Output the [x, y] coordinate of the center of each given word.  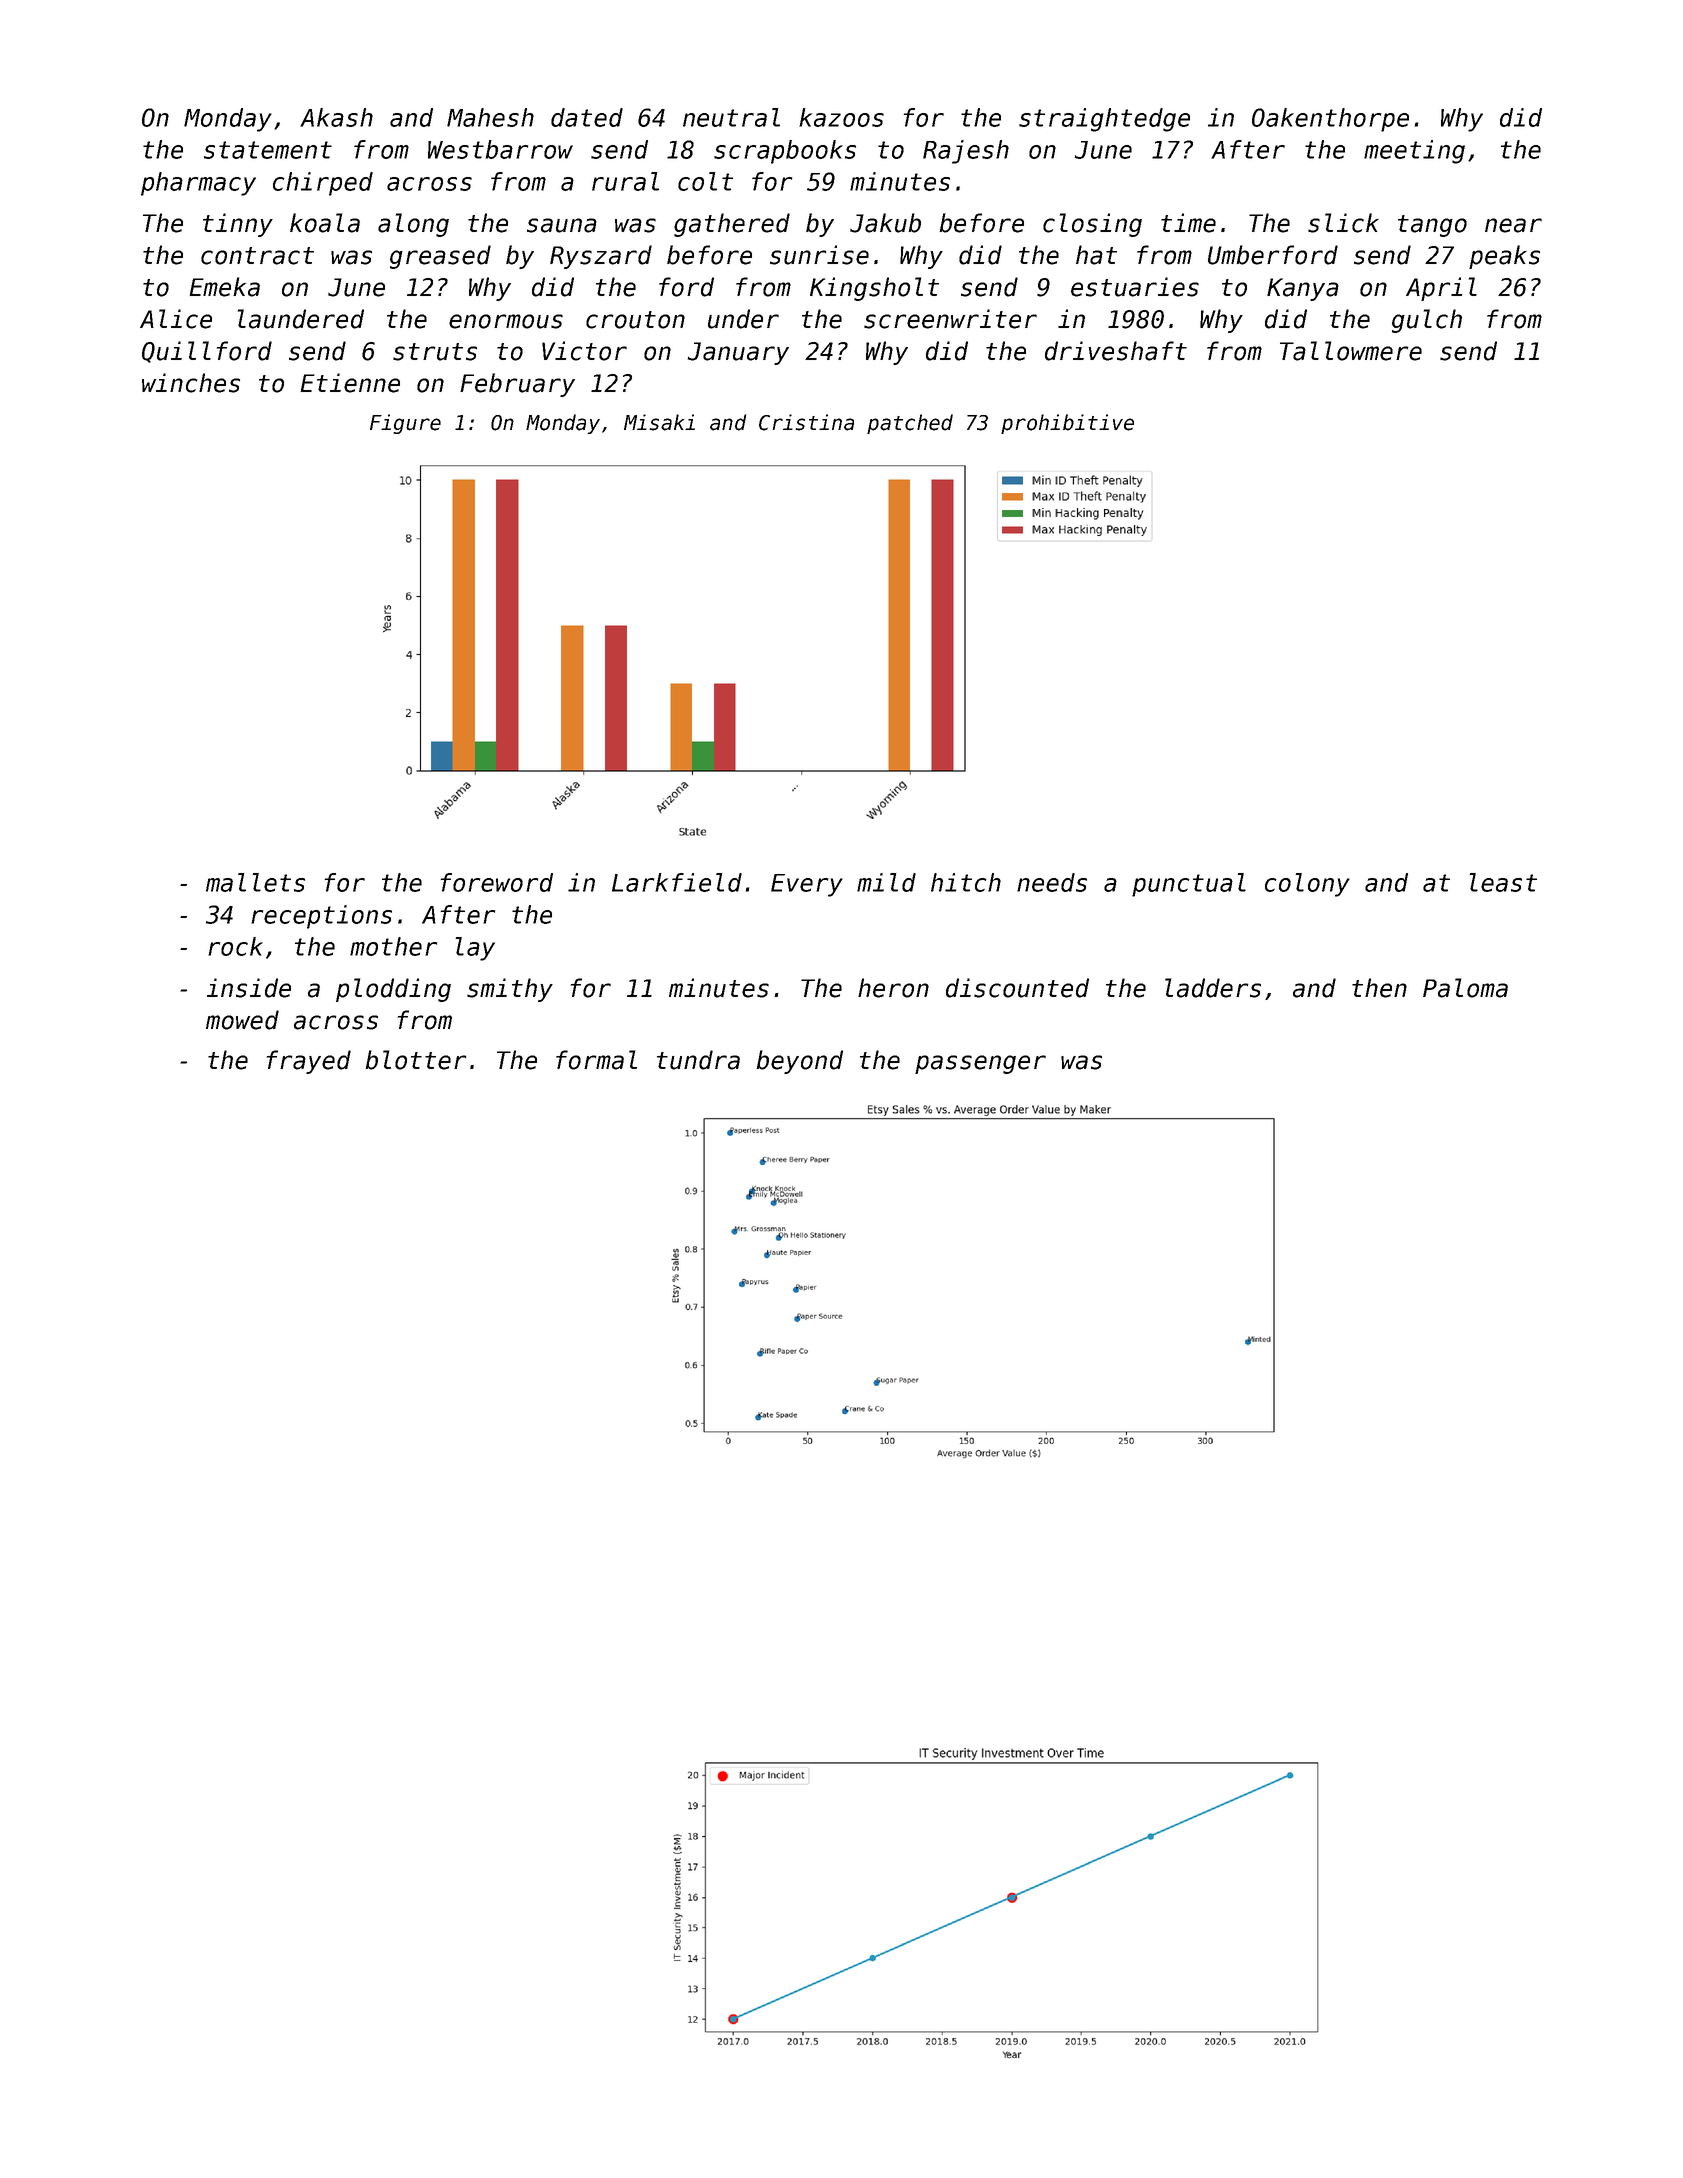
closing [1092, 225]
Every [807, 885]
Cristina [806, 422]
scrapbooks [785, 152]
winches [191, 383]
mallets [255, 882]
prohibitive [1067, 424]
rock [235, 946]
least [1503, 882]
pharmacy [198, 184]
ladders [1213, 988]
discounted [1017, 988]
